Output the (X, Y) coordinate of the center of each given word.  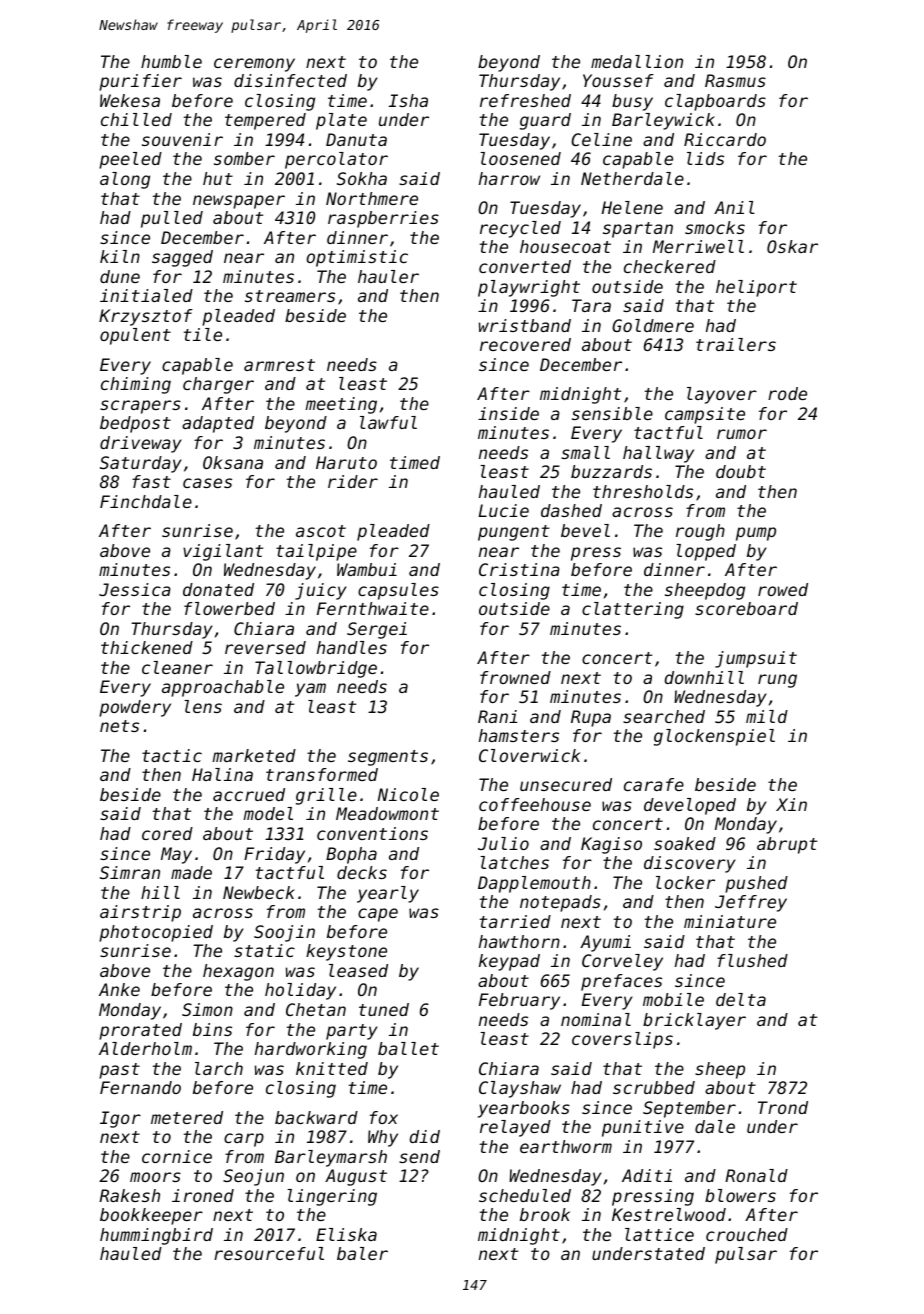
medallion (637, 61)
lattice (659, 1234)
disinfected (290, 80)
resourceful (269, 1253)
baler (362, 1253)
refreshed (525, 100)
